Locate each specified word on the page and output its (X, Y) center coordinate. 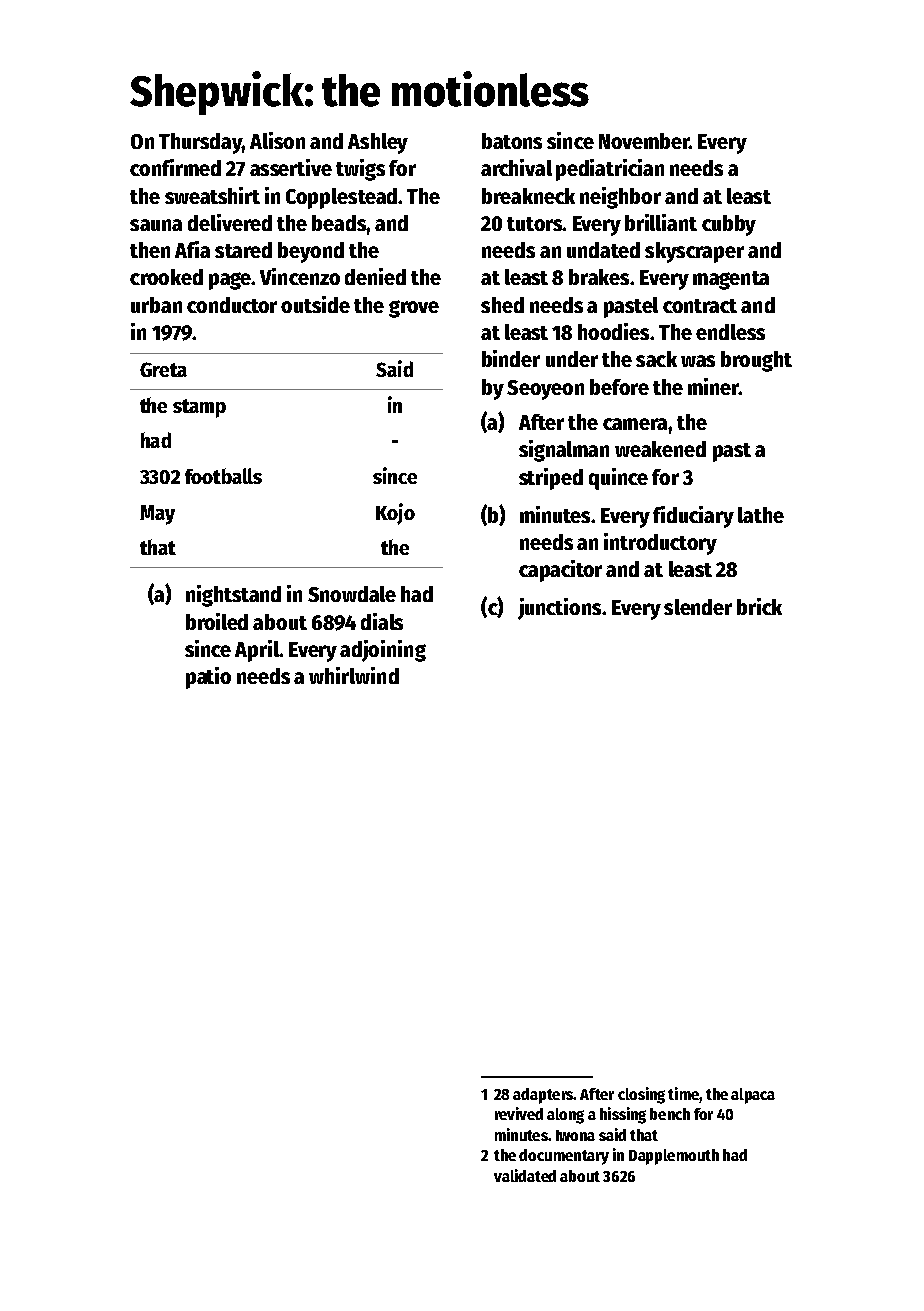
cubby (729, 225)
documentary (564, 1157)
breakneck (528, 196)
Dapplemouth (674, 1157)
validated (525, 1175)
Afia (192, 249)
